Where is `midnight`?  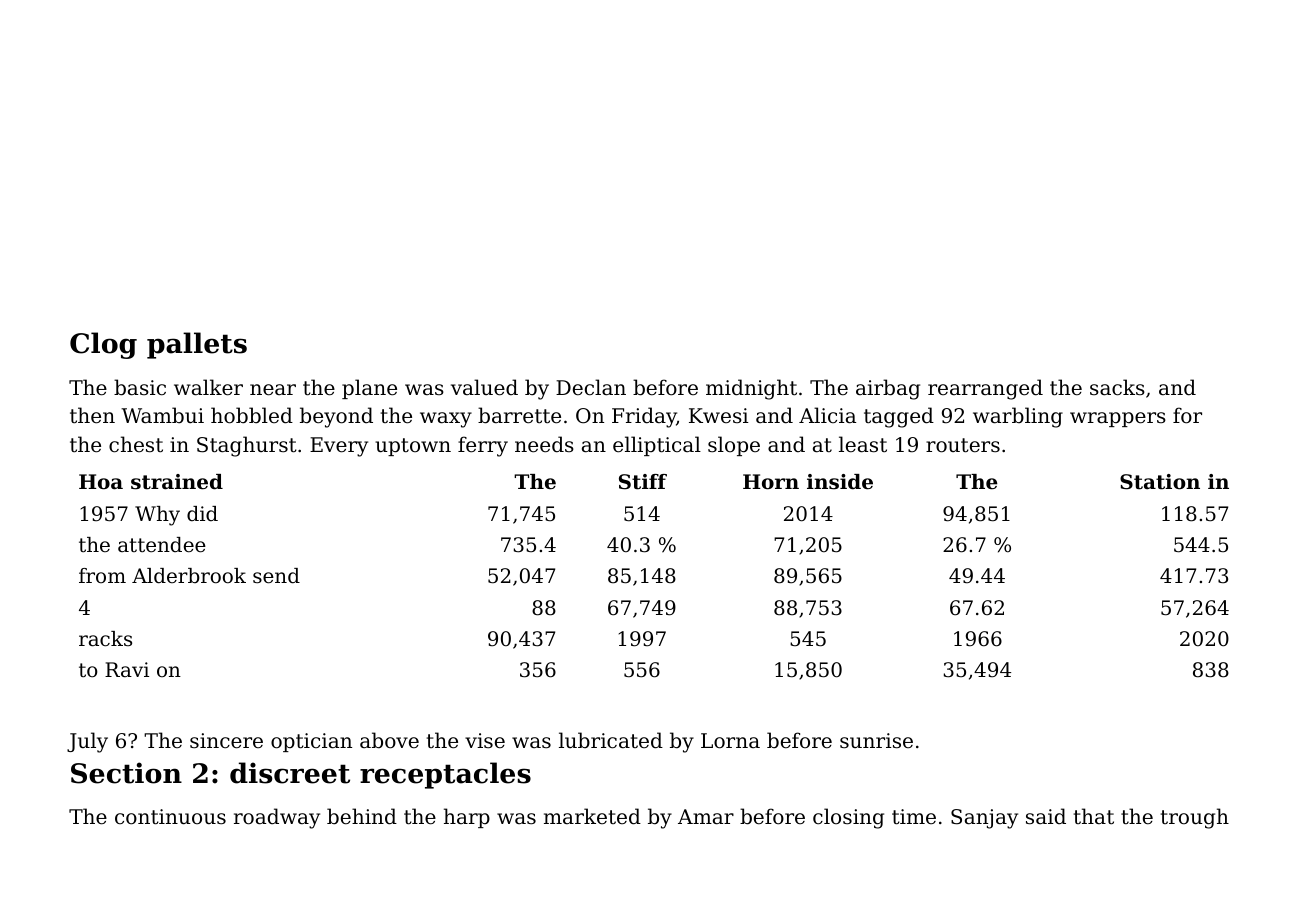 midnight is located at coordinates (751, 389).
